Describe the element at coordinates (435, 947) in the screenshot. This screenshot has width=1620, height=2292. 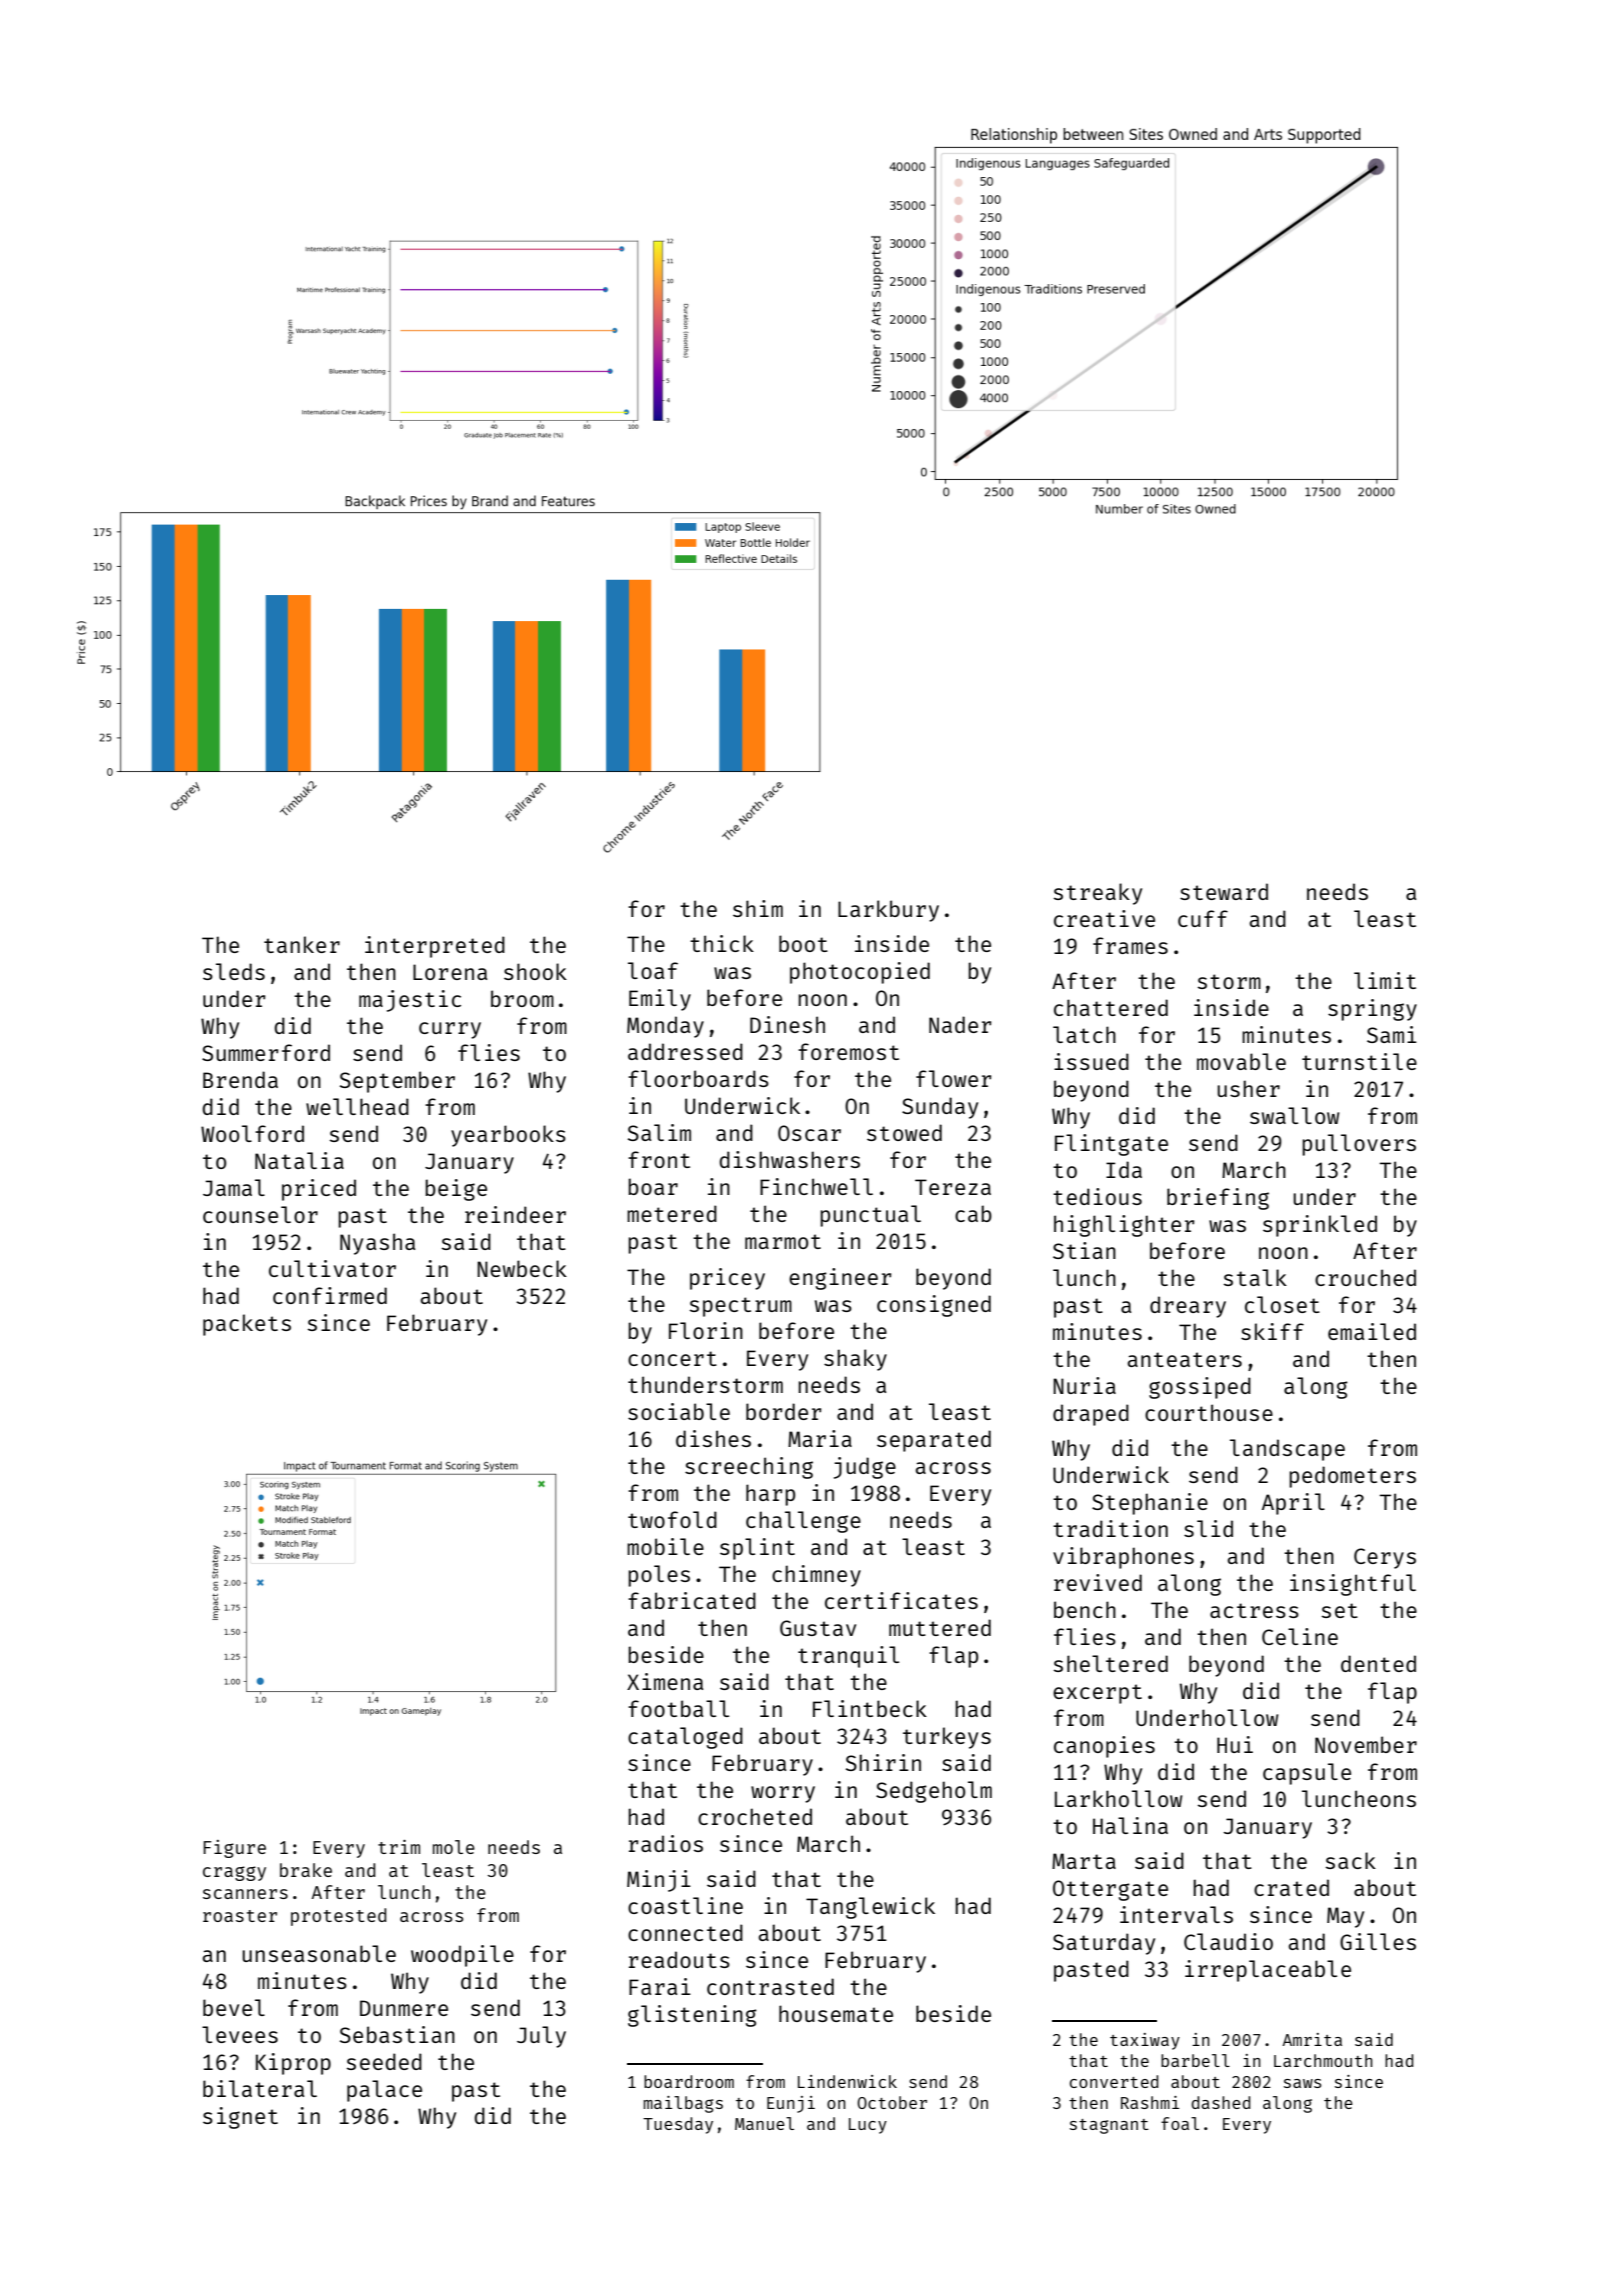
I see `interpreted` at that location.
